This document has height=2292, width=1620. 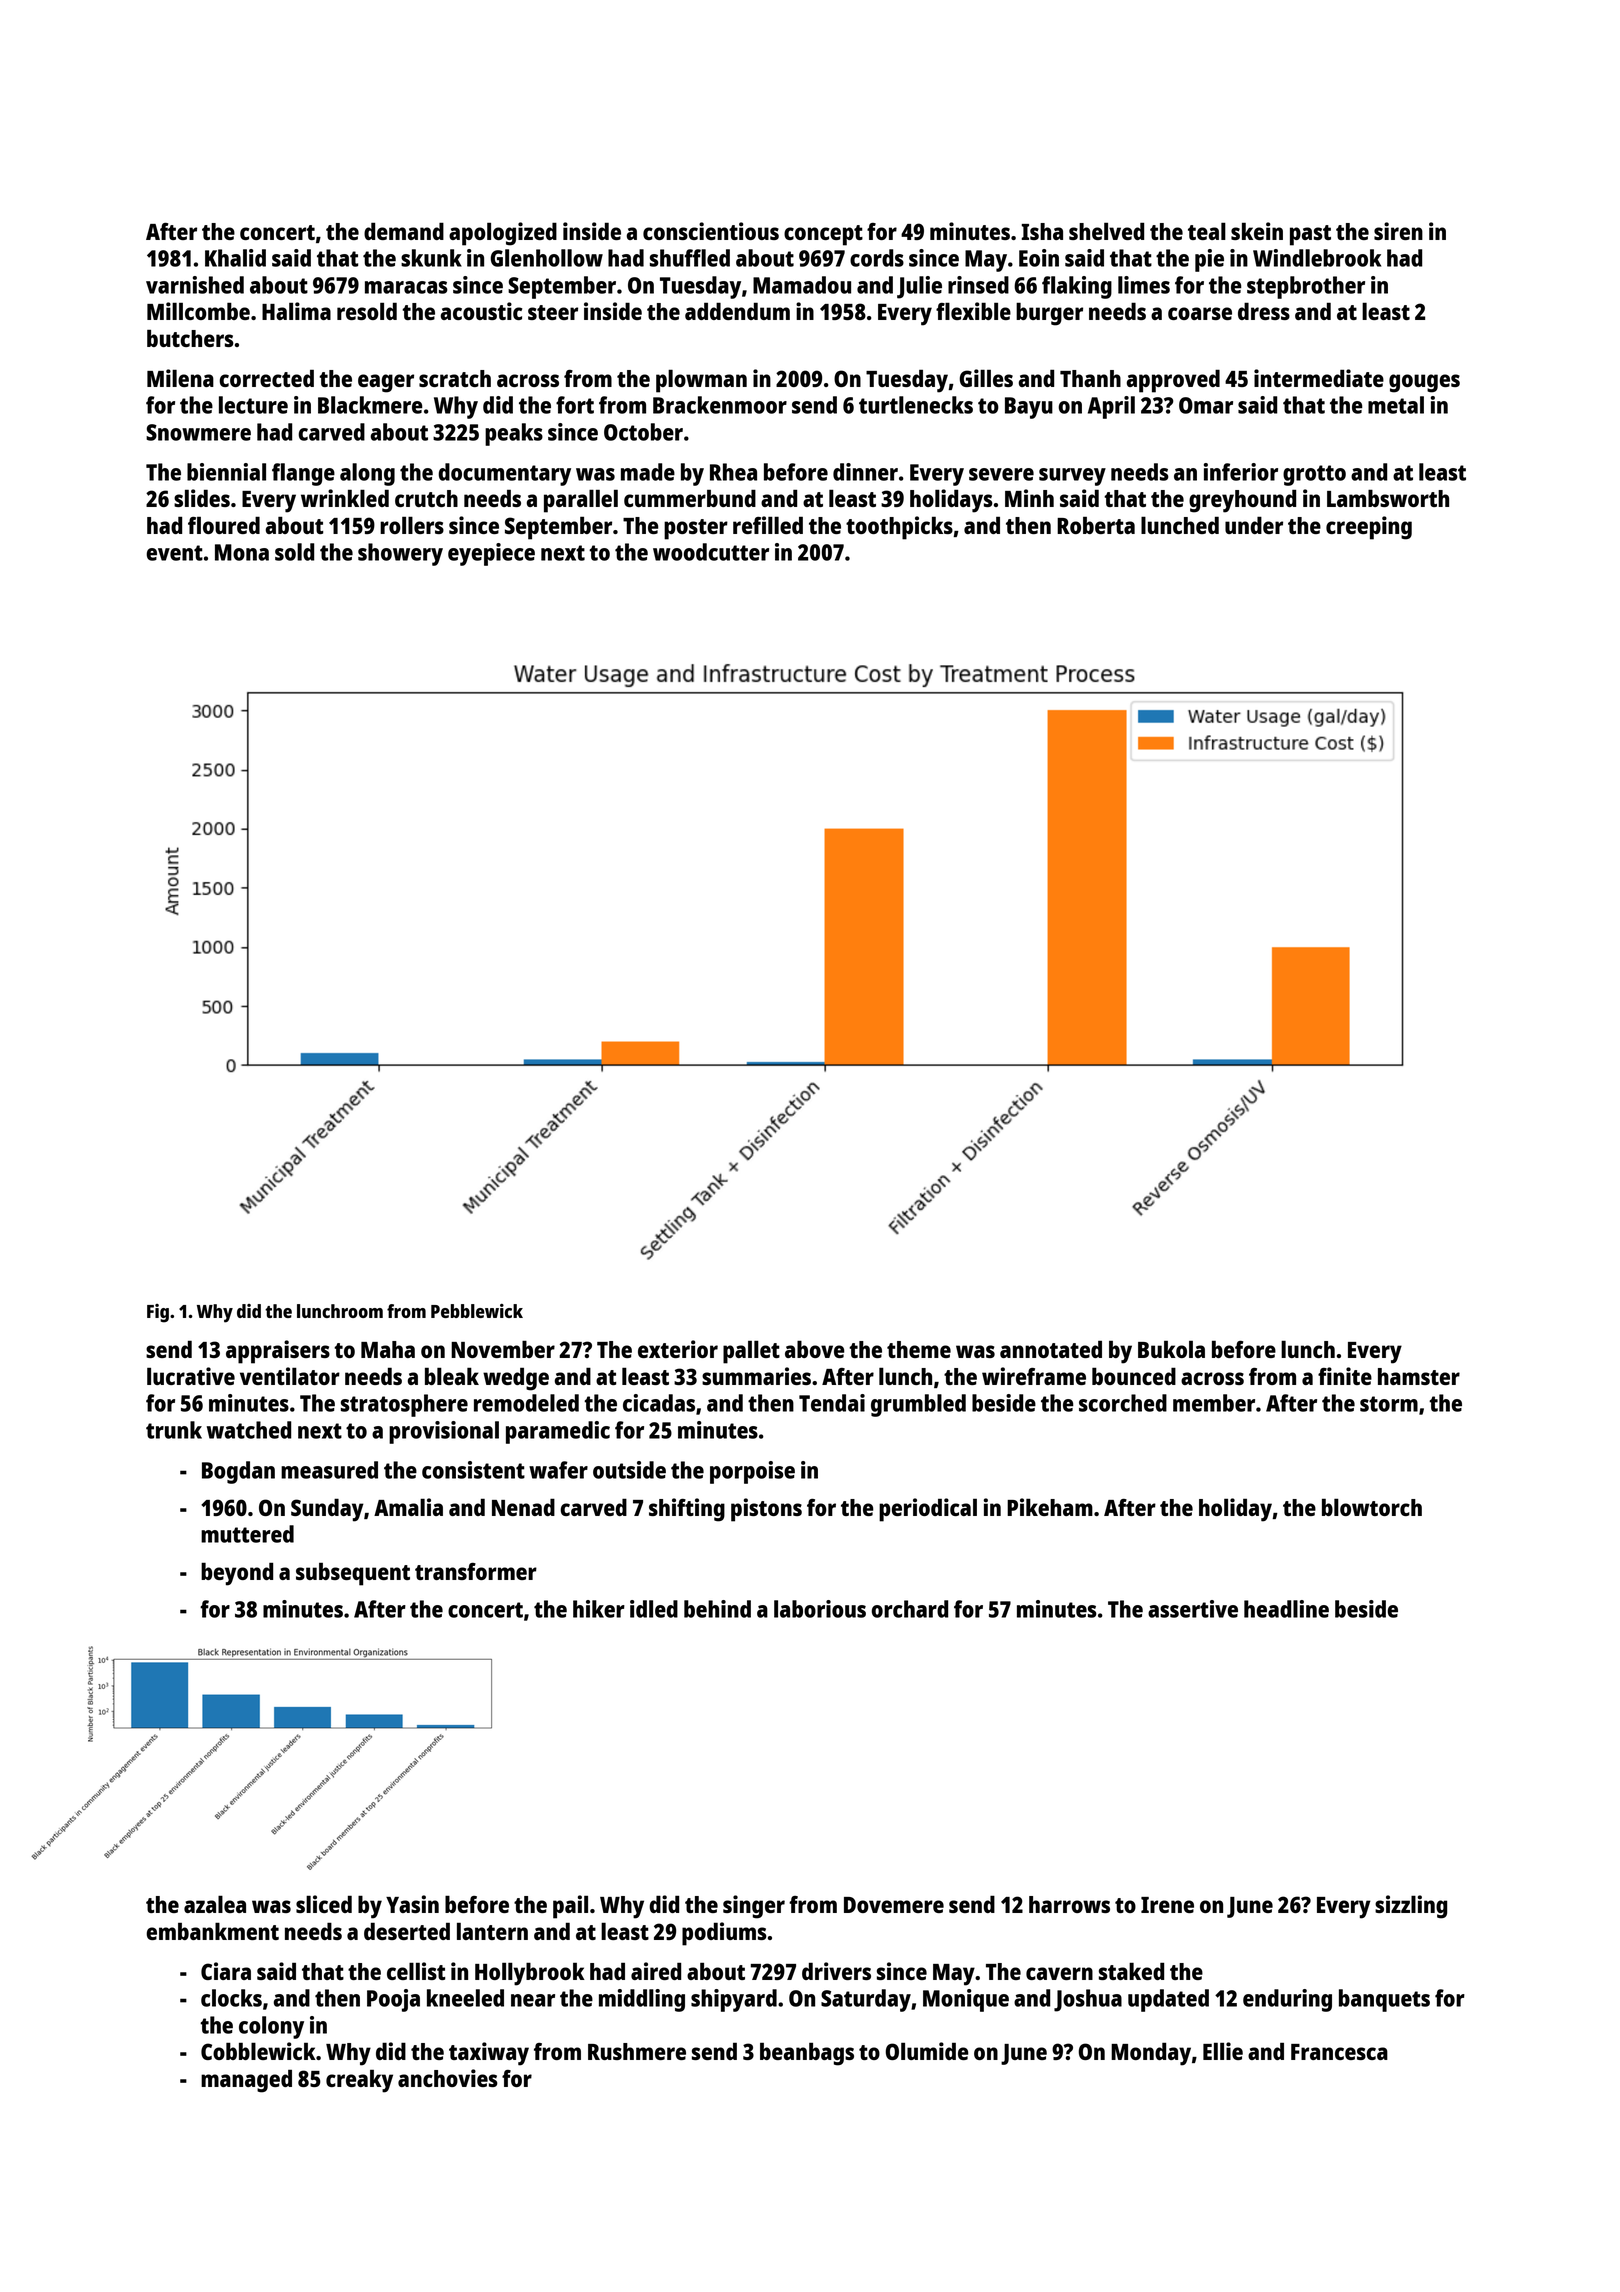 What do you see at coordinates (1319, 378) in the document?
I see `intermediate` at bounding box center [1319, 378].
